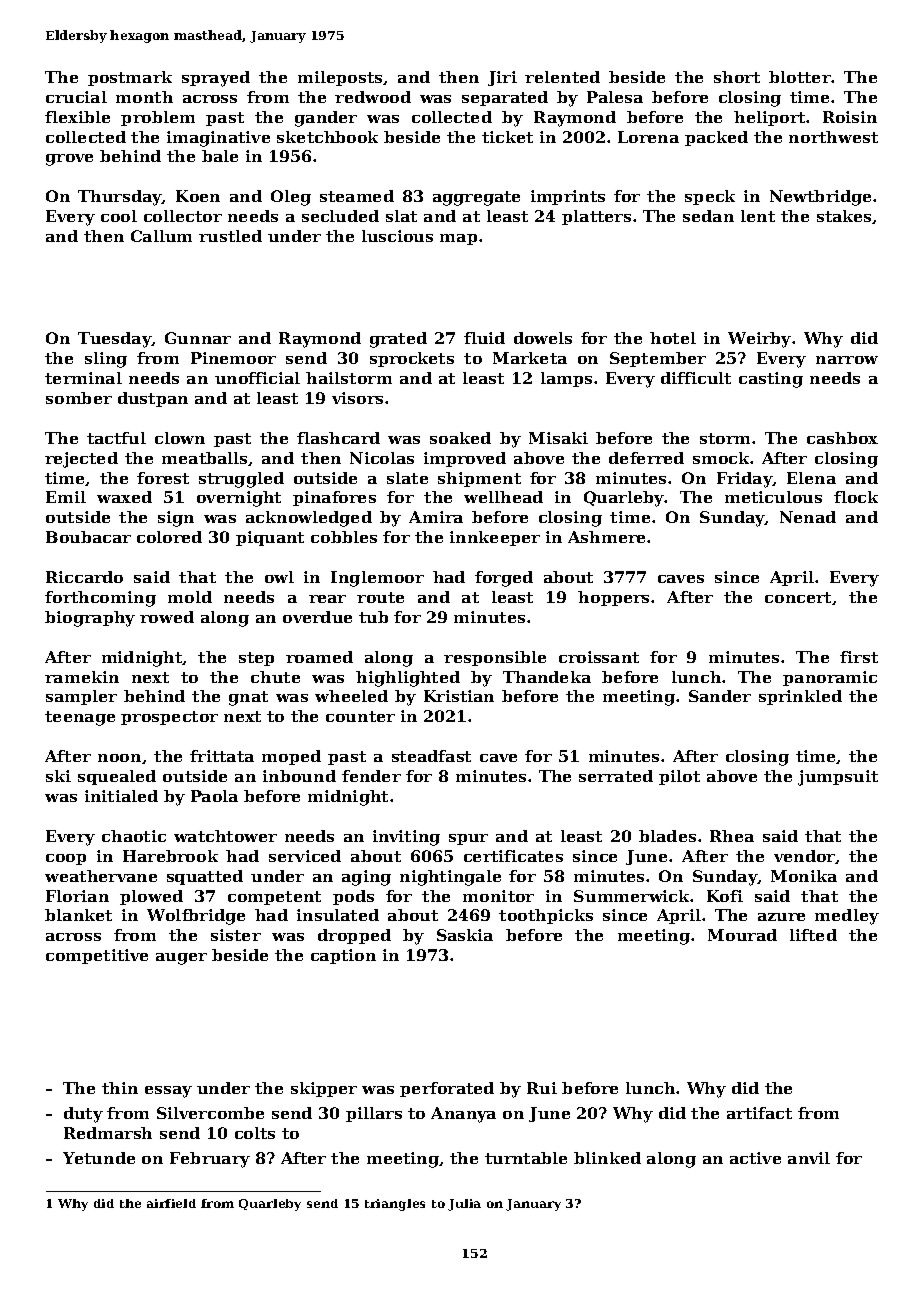  What do you see at coordinates (708, 216) in the screenshot?
I see `sedan` at bounding box center [708, 216].
